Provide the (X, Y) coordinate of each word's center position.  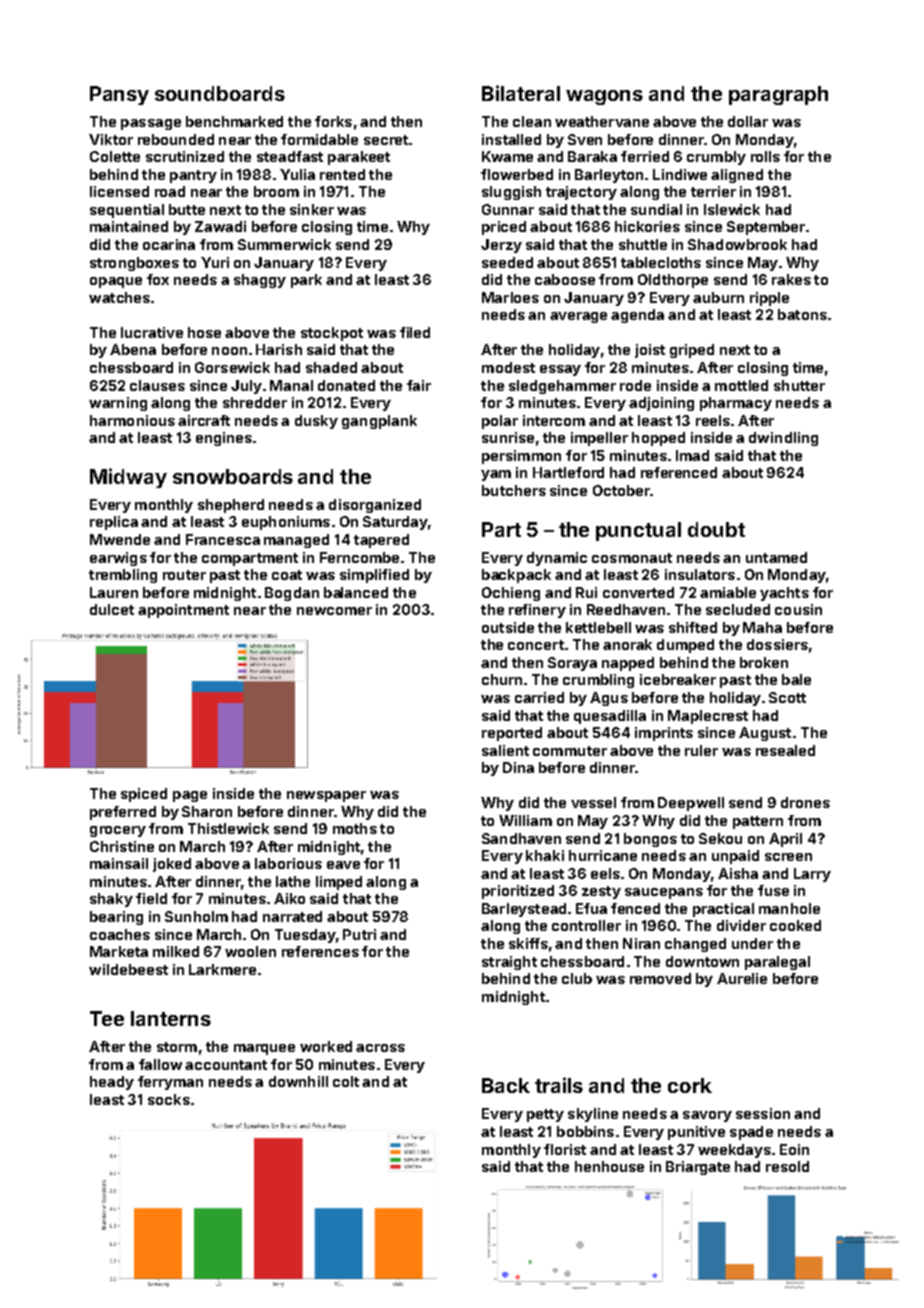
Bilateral (521, 93)
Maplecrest (708, 717)
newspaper (326, 796)
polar (500, 422)
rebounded (176, 139)
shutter (799, 385)
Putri (359, 934)
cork (690, 1085)
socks (169, 1099)
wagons (604, 97)
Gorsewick (232, 367)
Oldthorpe (673, 281)
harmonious (132, 420)
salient (505, 750)
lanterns (171, 1018)
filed (415, 332)
